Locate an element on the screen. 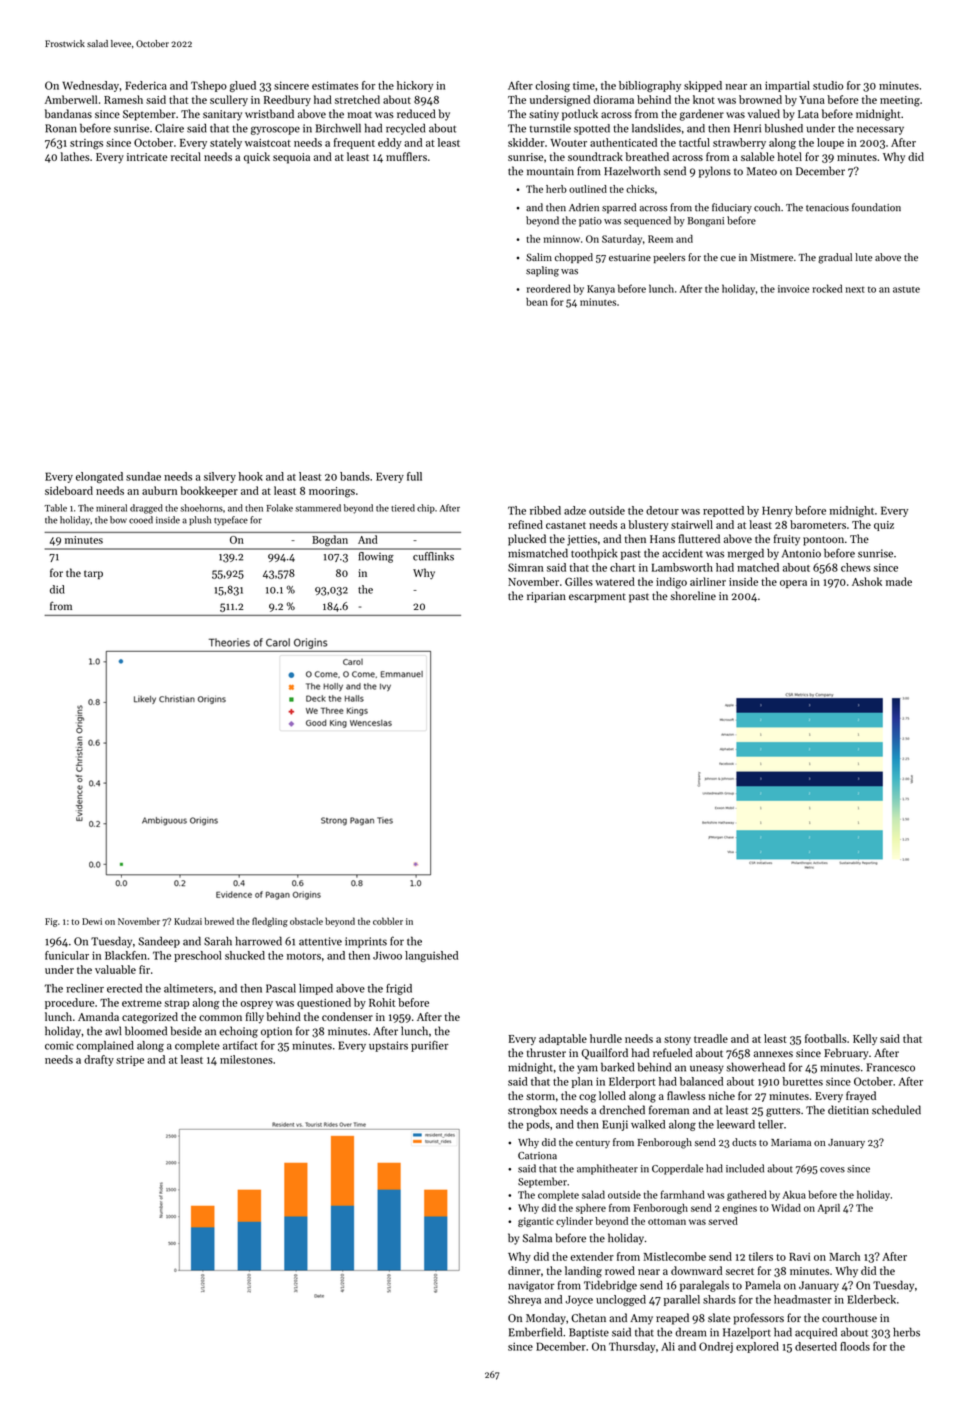 The image size is (969, 1404). drafty is located at coordinates (99, 1060).
